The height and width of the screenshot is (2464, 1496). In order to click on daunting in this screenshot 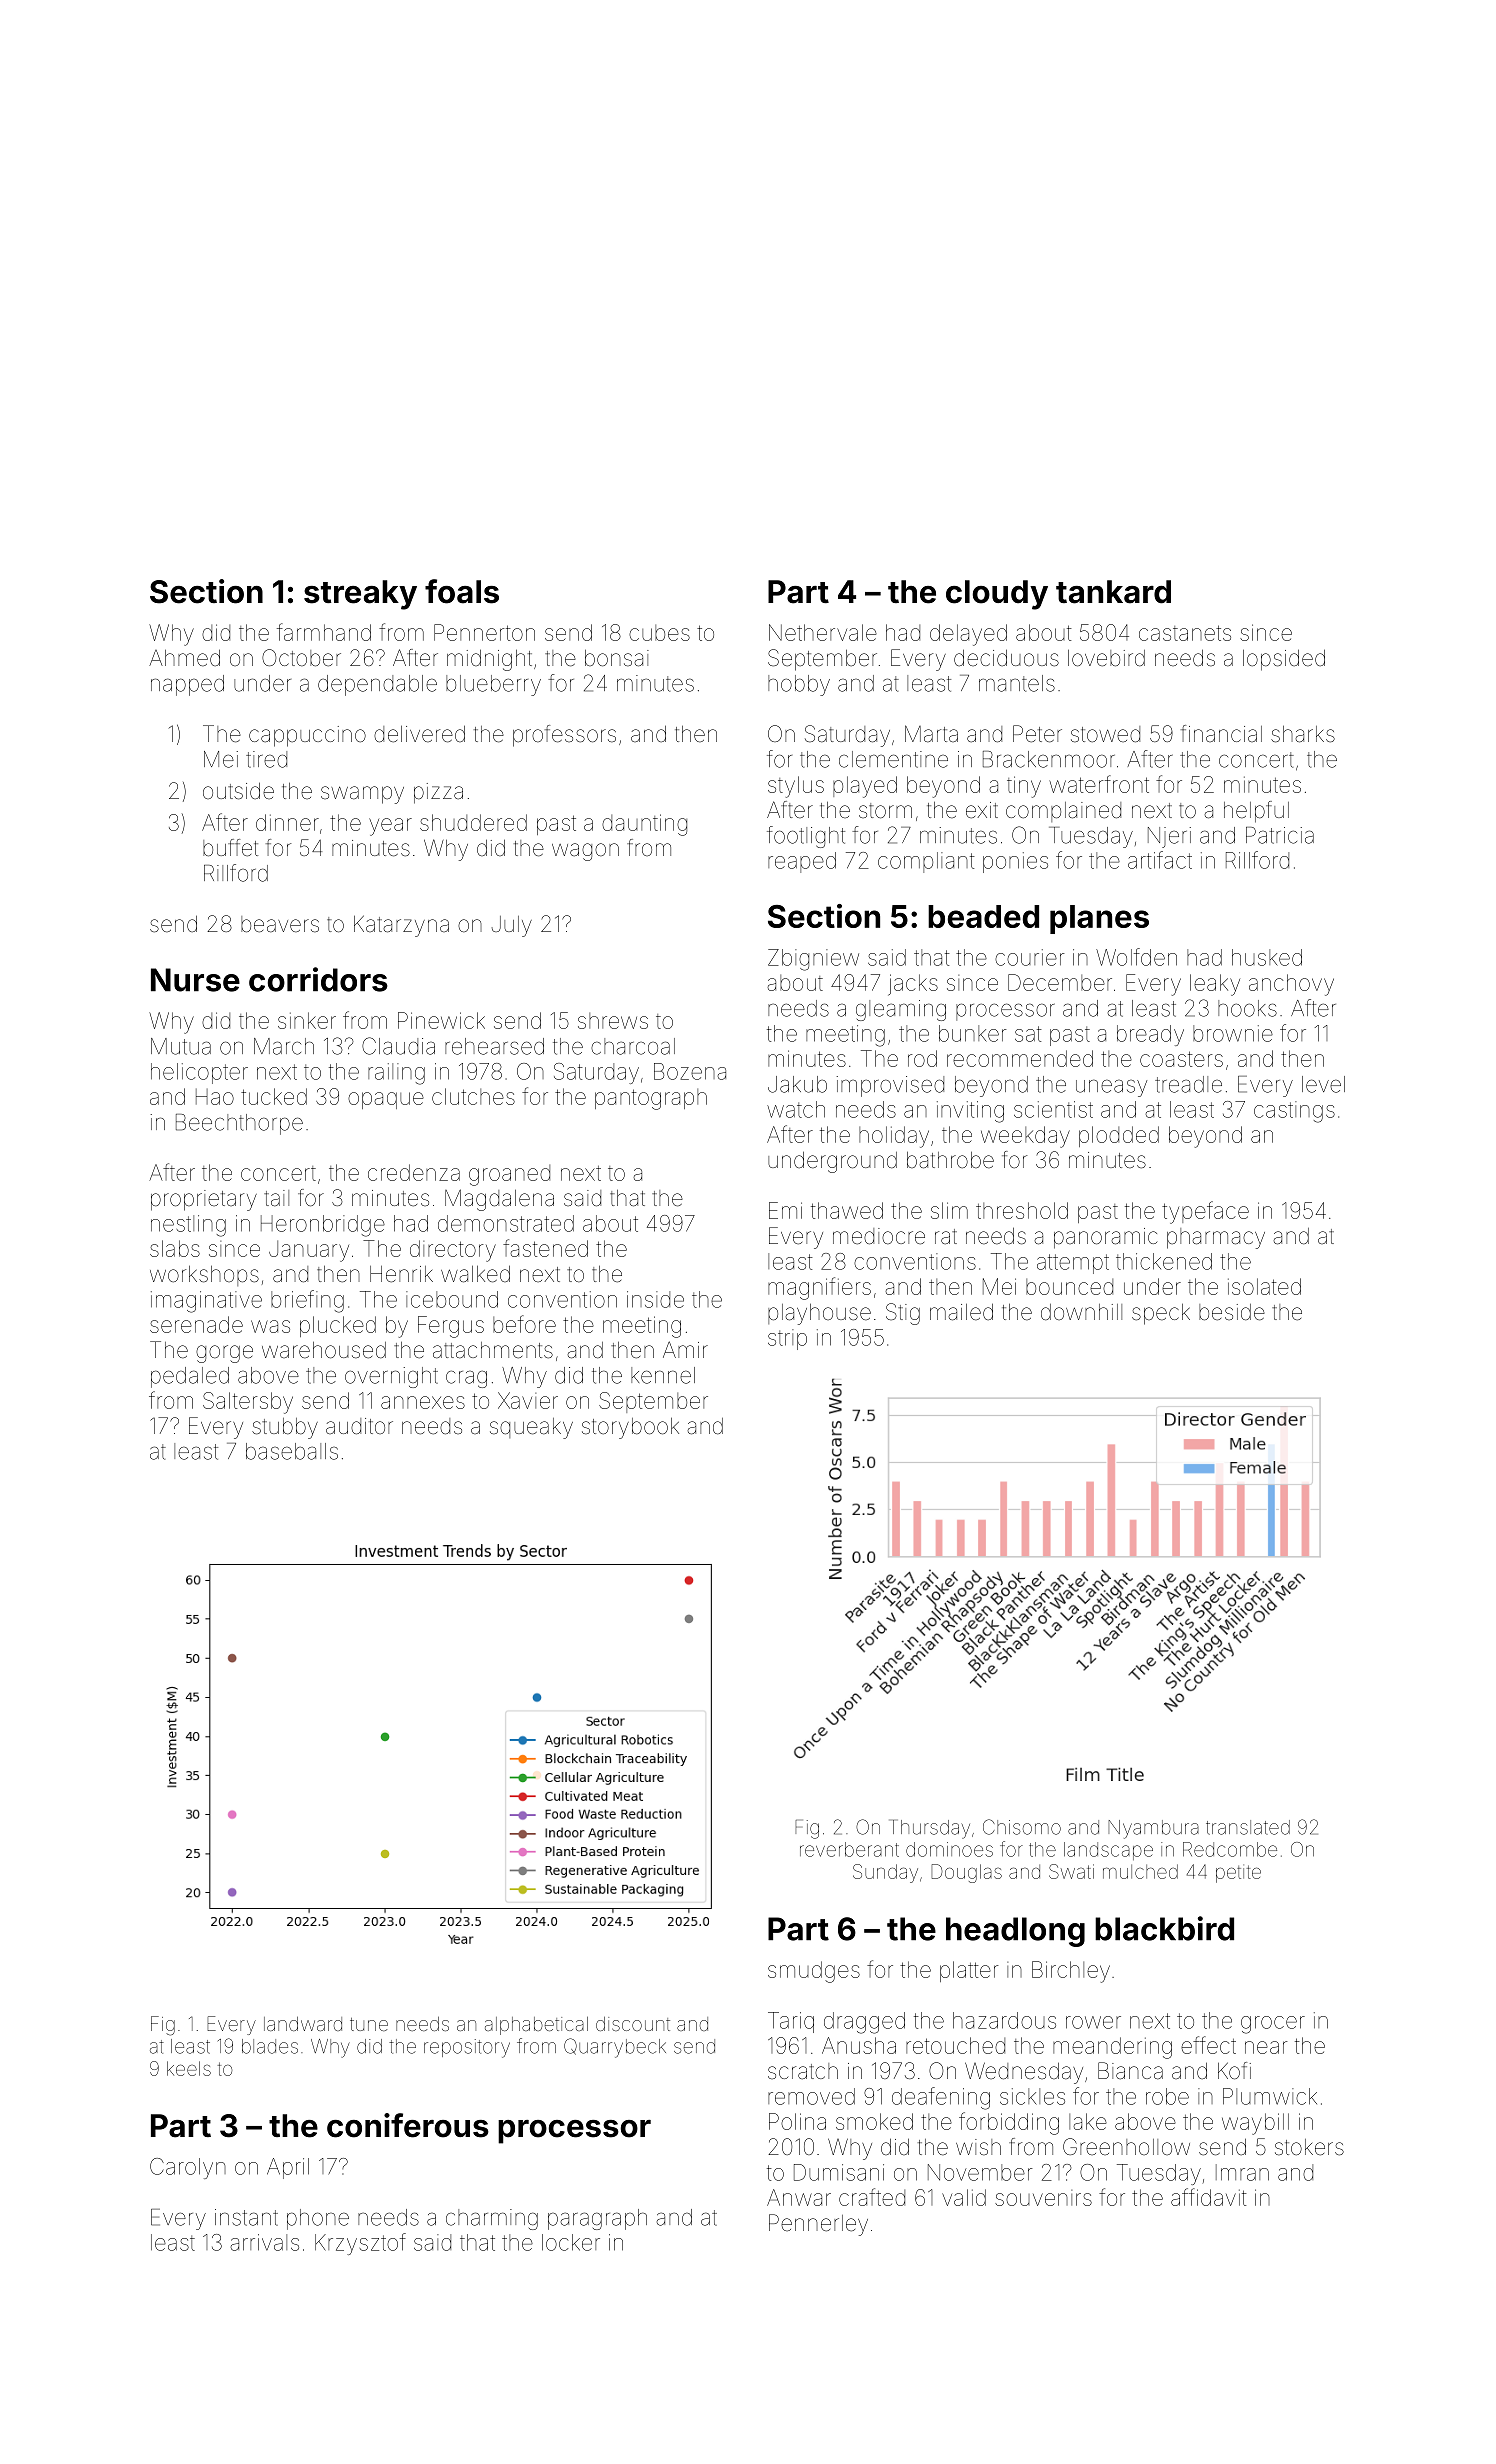, I will do `click(644, 825)`.
